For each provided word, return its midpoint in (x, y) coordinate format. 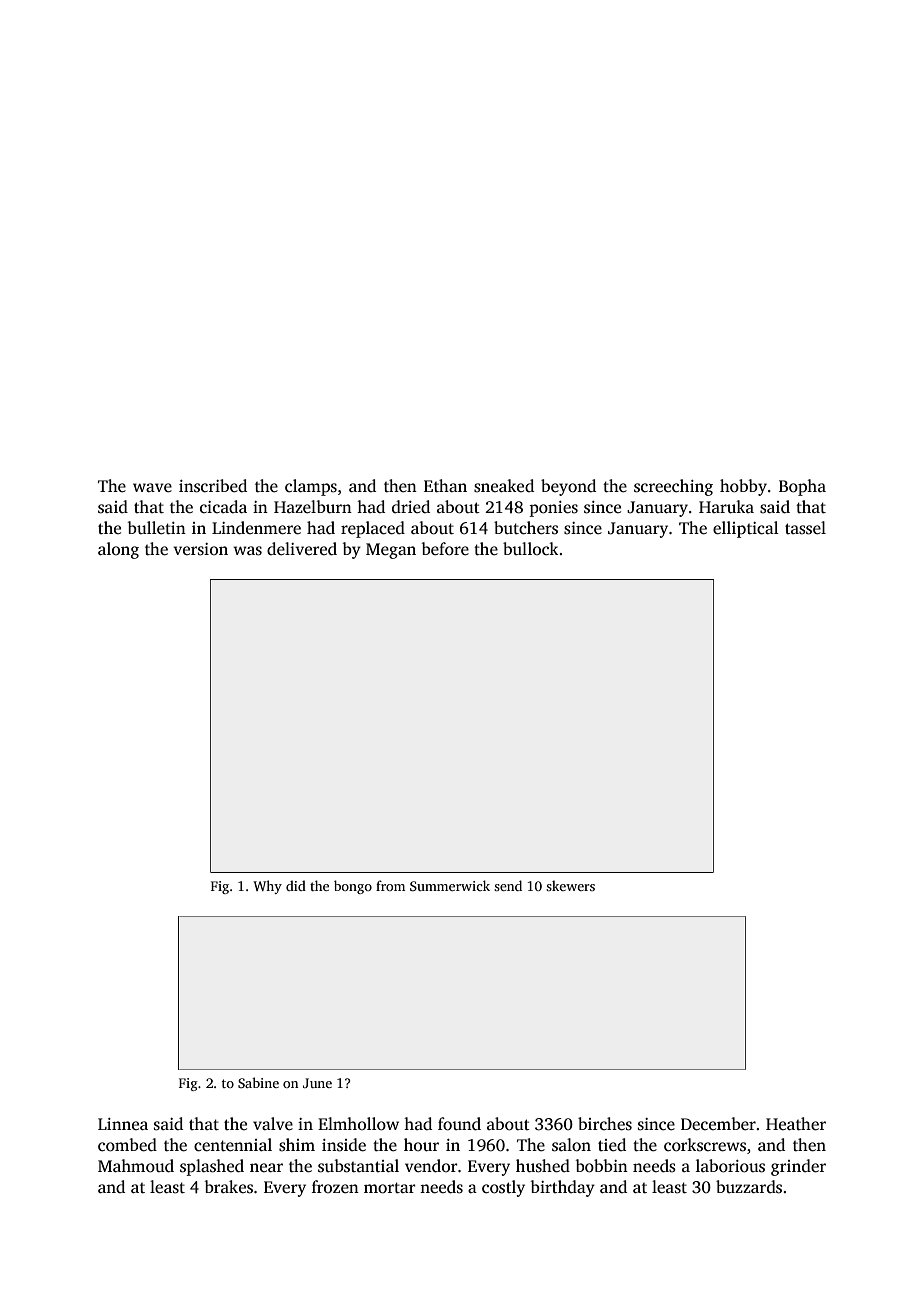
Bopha (802, 487)
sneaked (504, 486)
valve (273, 1124)
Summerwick (450, 885)
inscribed (213, 486)
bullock (531, 549)
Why (267, 887)
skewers (570, 885)
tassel (805, 528)
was (247, 551)
